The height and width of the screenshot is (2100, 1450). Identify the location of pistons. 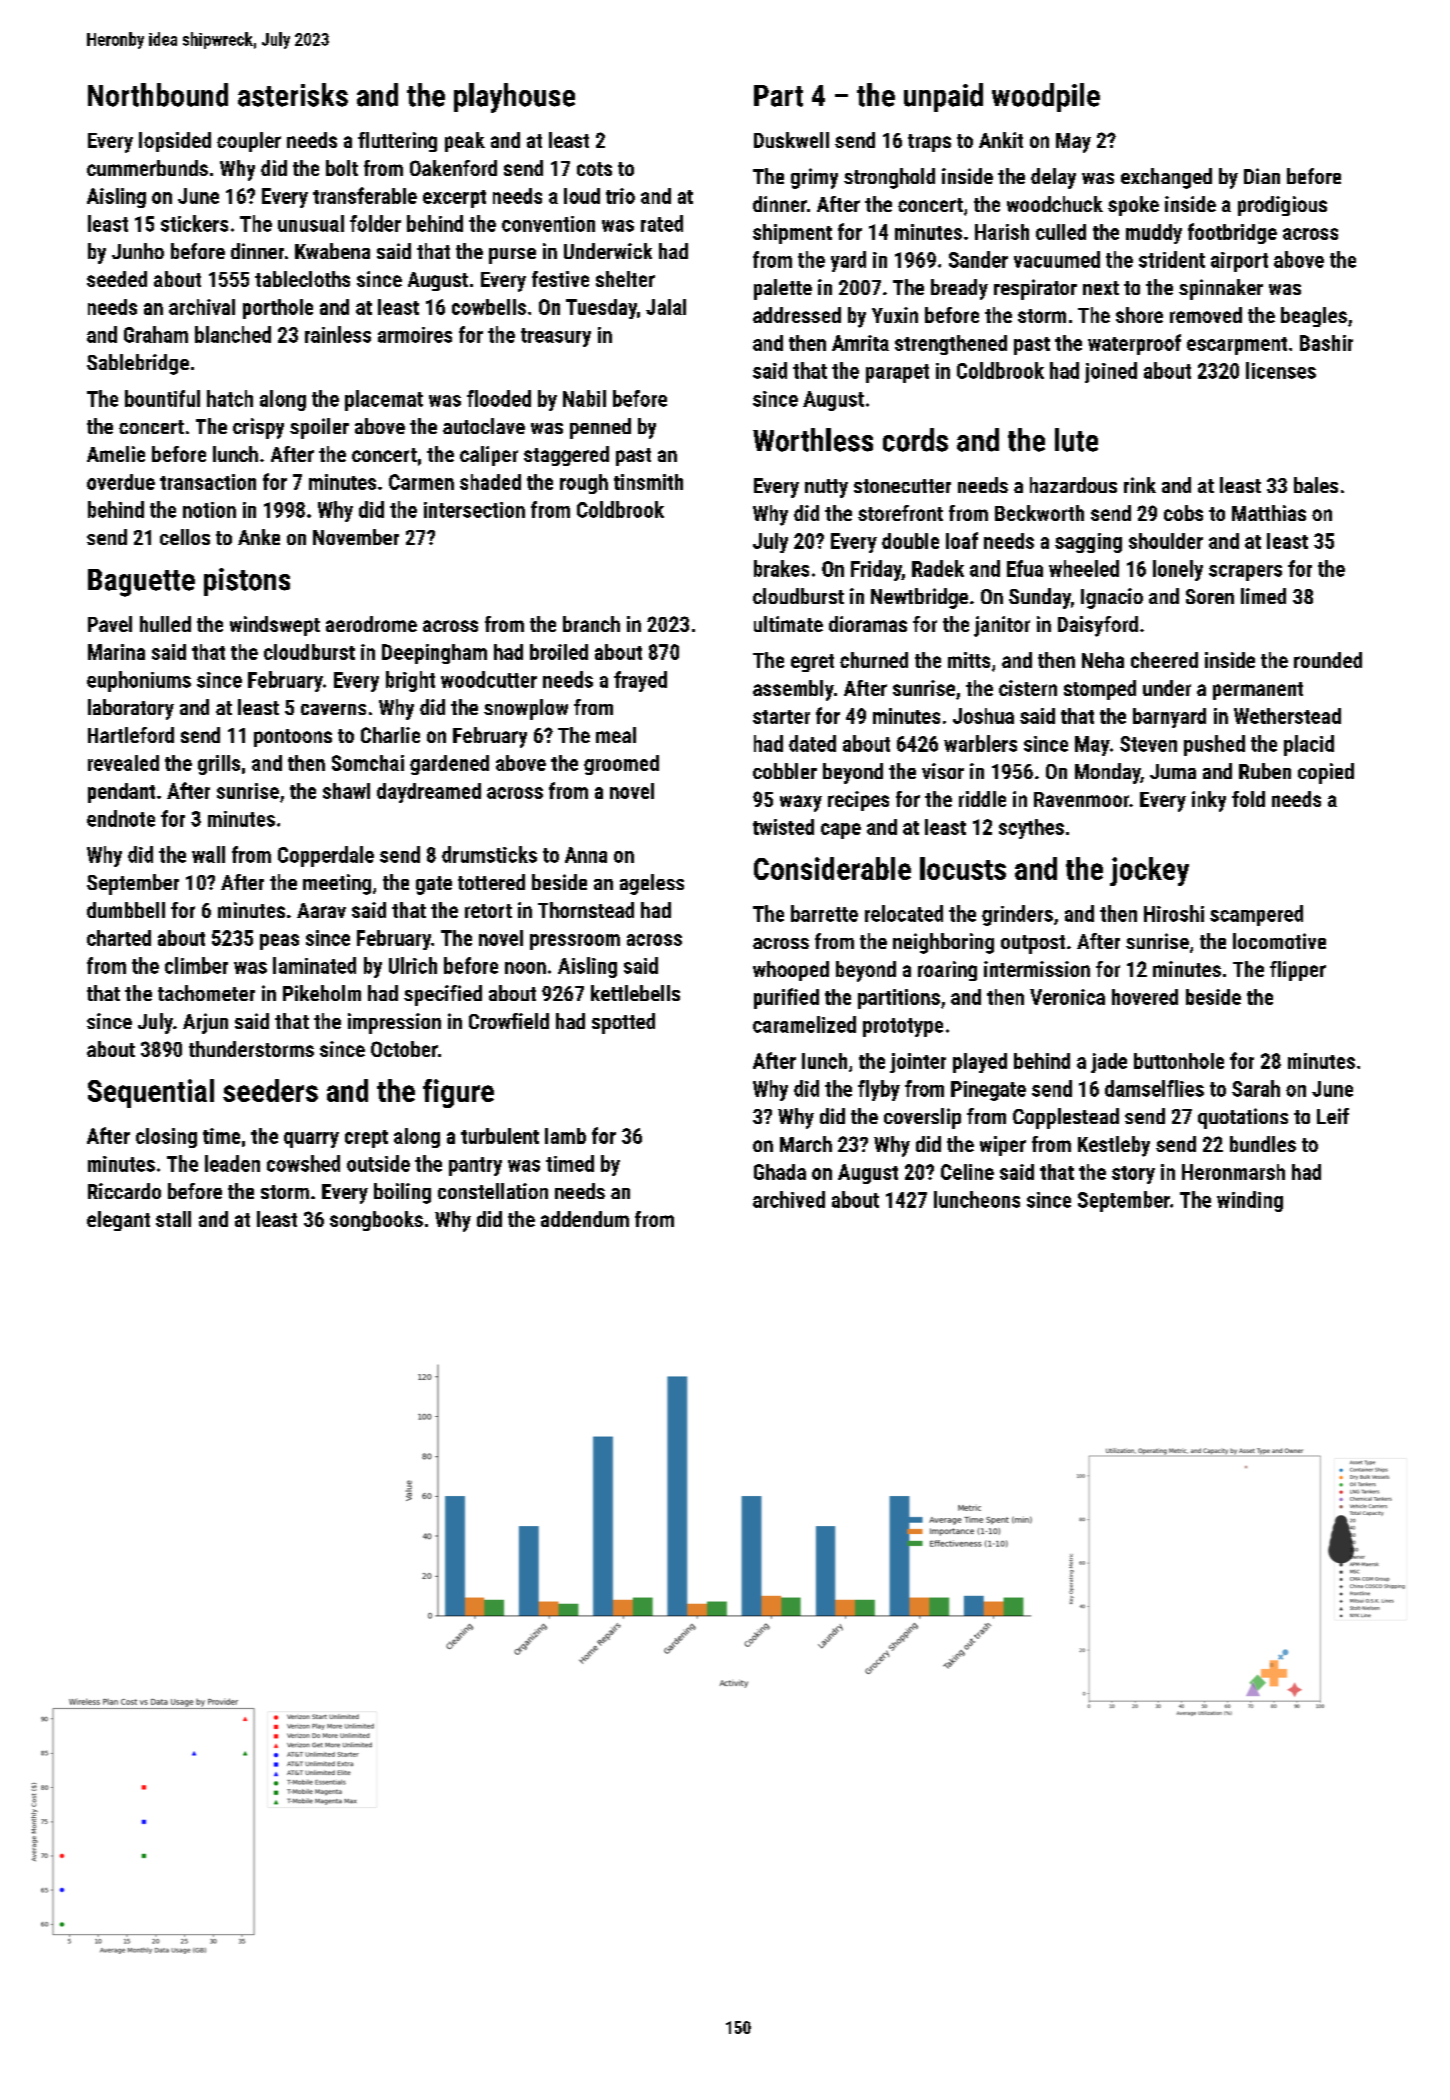
(247, 582).
